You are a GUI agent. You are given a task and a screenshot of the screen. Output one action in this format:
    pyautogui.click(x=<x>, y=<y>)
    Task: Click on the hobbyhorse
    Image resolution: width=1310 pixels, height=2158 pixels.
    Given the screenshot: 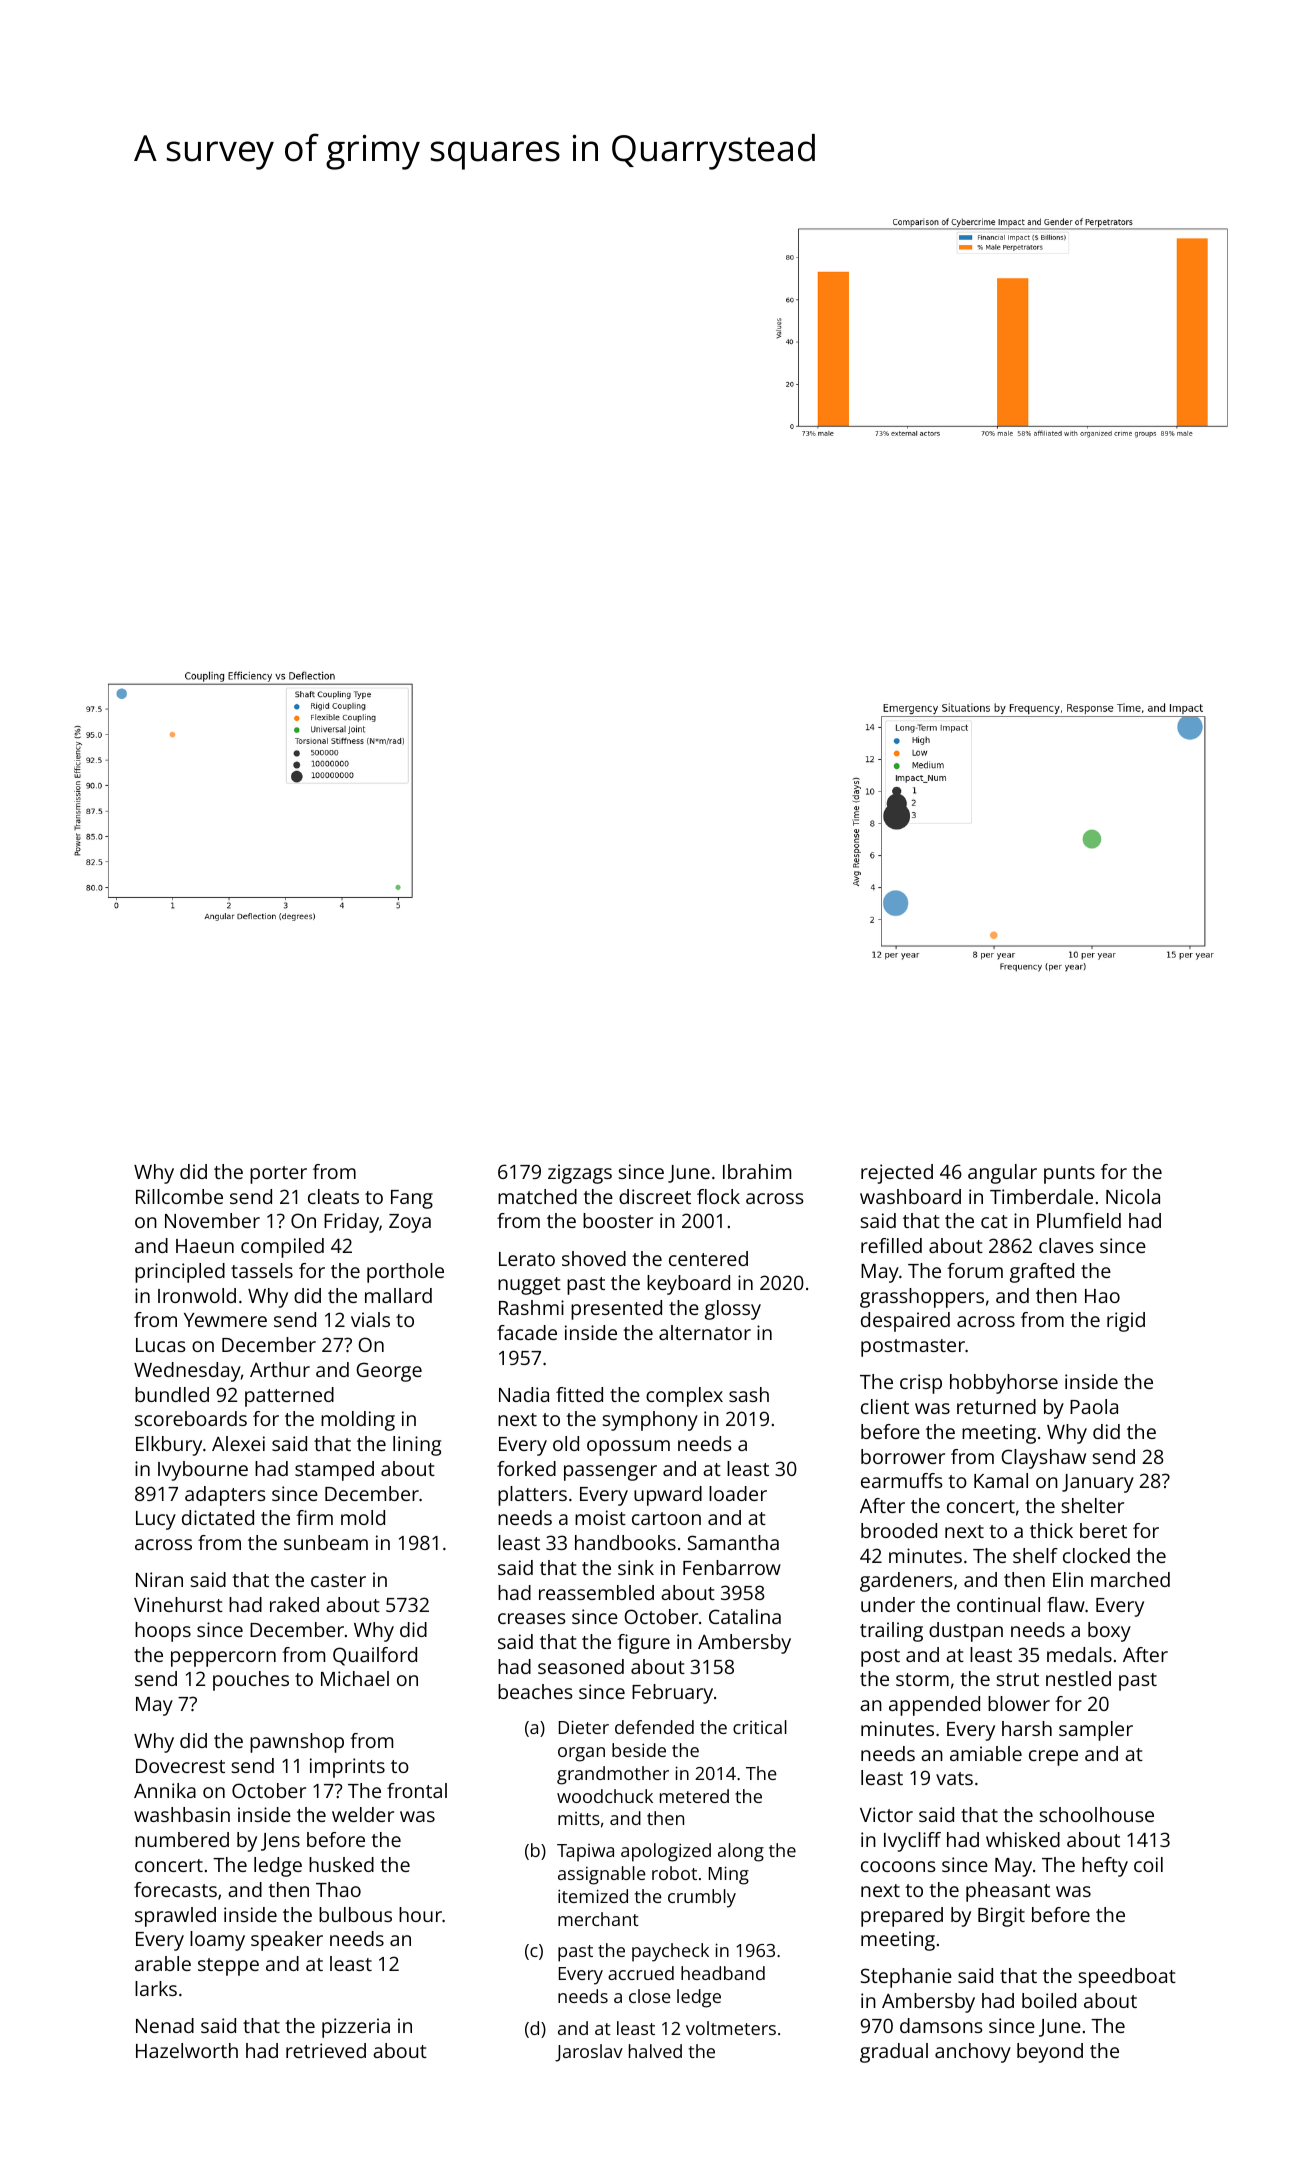 What is the action you would take?
    pyautogui.click(x=1004, y=1384)
